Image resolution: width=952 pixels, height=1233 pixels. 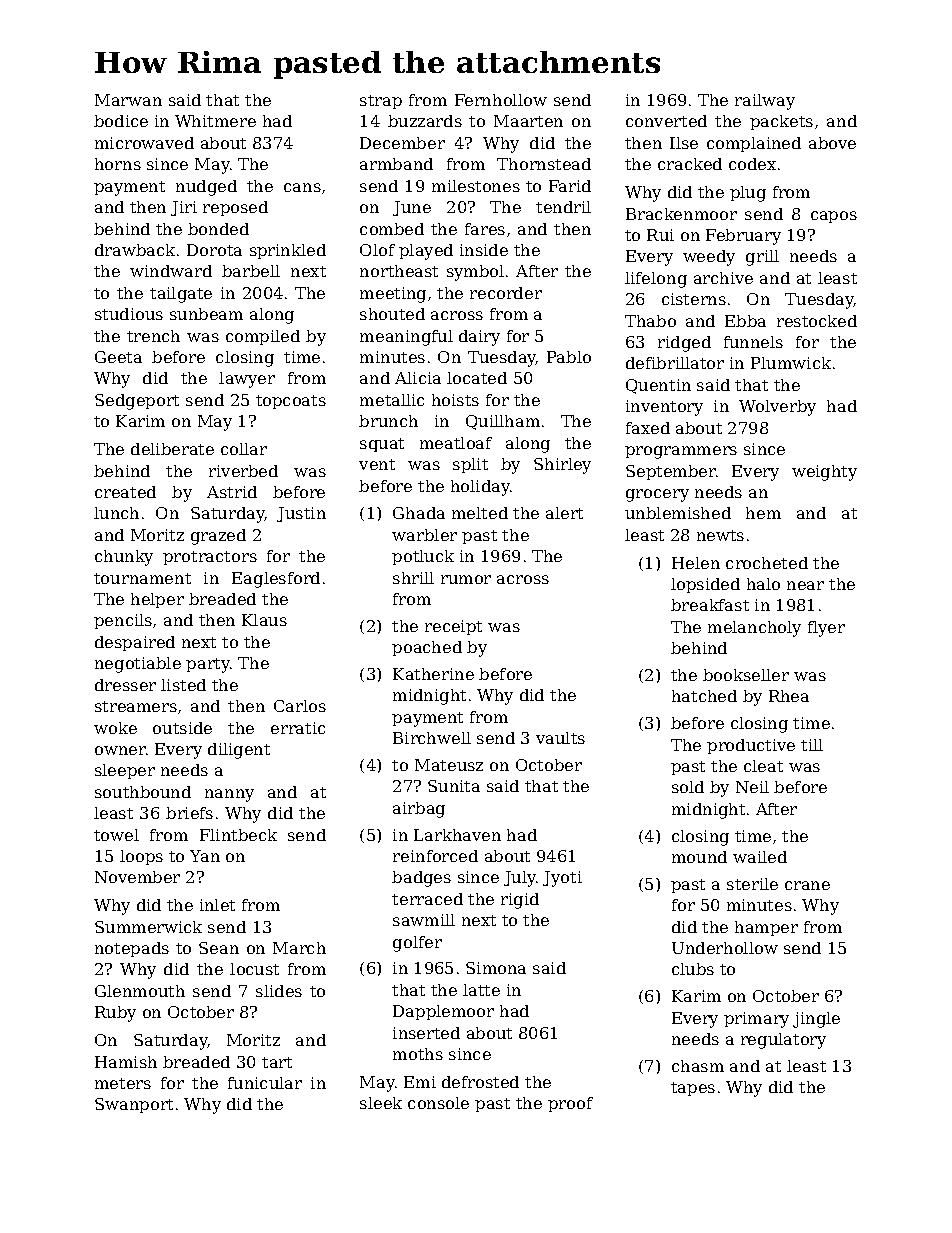 What do you see at coordinates (288, 251) in the page?
I see `sprinkled` at bounding box center [288, 251].
